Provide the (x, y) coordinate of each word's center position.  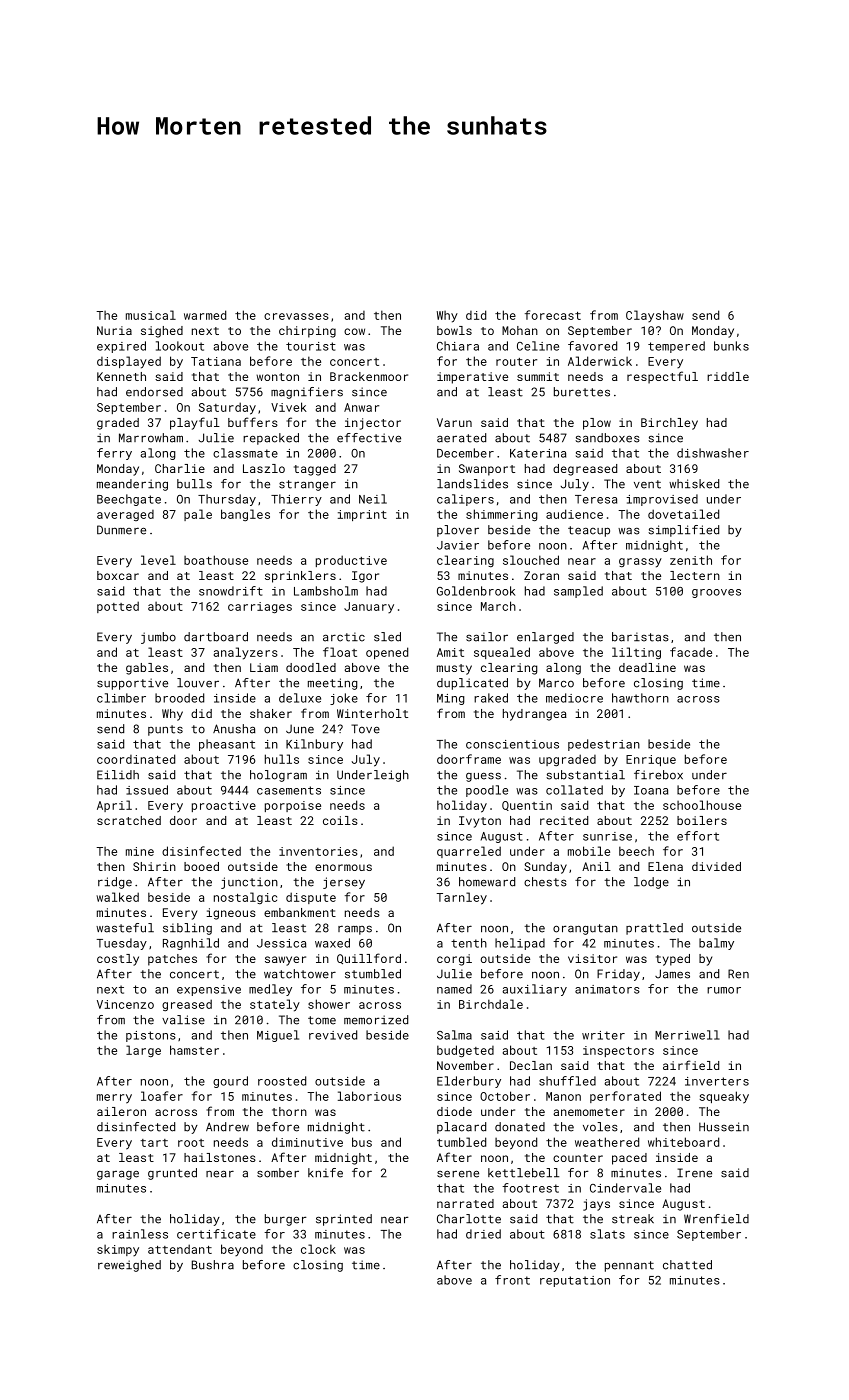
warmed (205, 315)
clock (318, 1249)
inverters (717, 1081)
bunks (731, 346)
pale (198, 515)
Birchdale (491, 1004)
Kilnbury (314, 745)
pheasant (227, 745)
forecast (553, 315)
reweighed (129, 1266)
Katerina (538, 453)
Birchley (669, 424)
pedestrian (604, 745)
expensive (209, 990)
